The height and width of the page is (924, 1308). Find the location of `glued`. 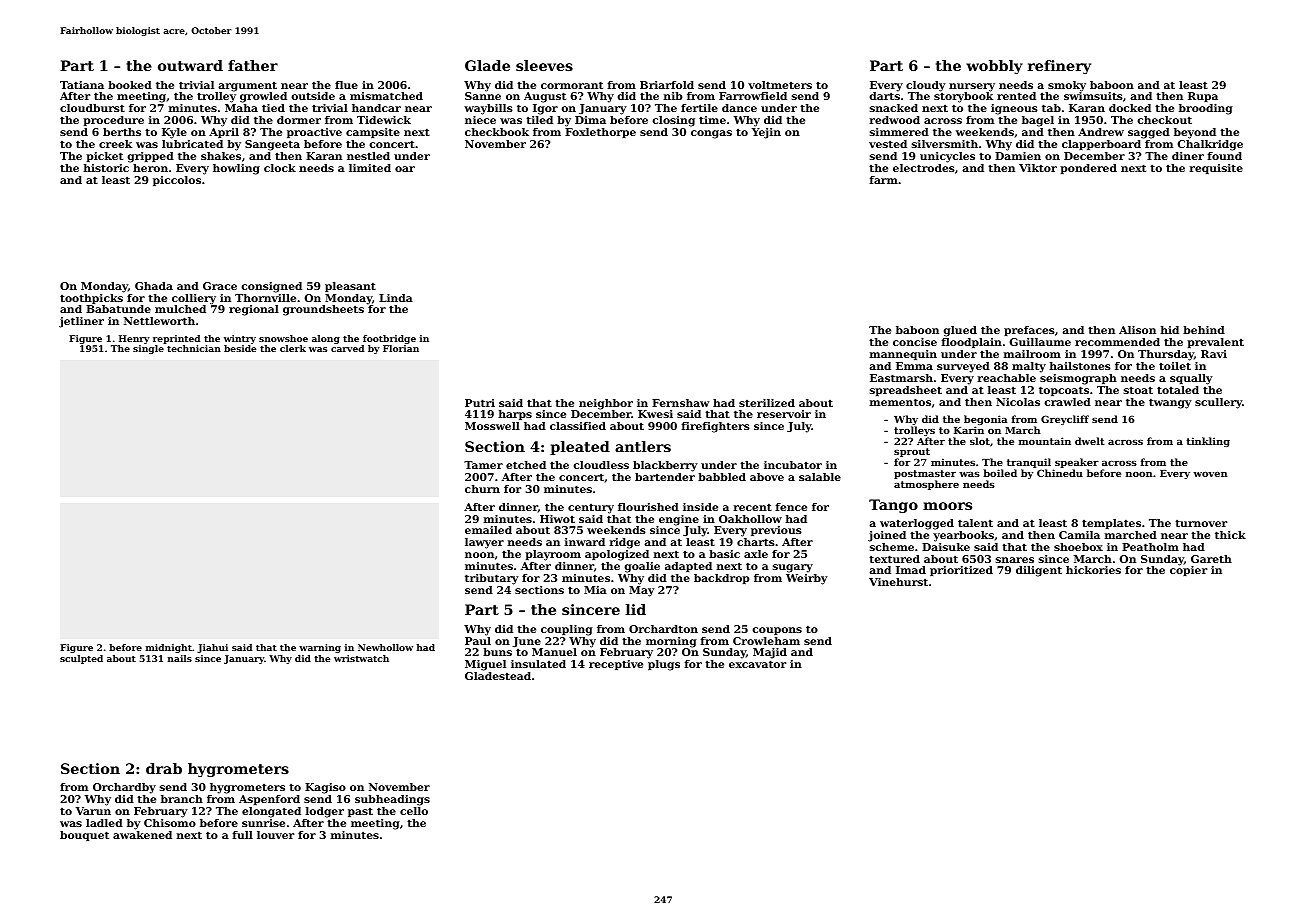

glued is located at coordinates (960, 331).
